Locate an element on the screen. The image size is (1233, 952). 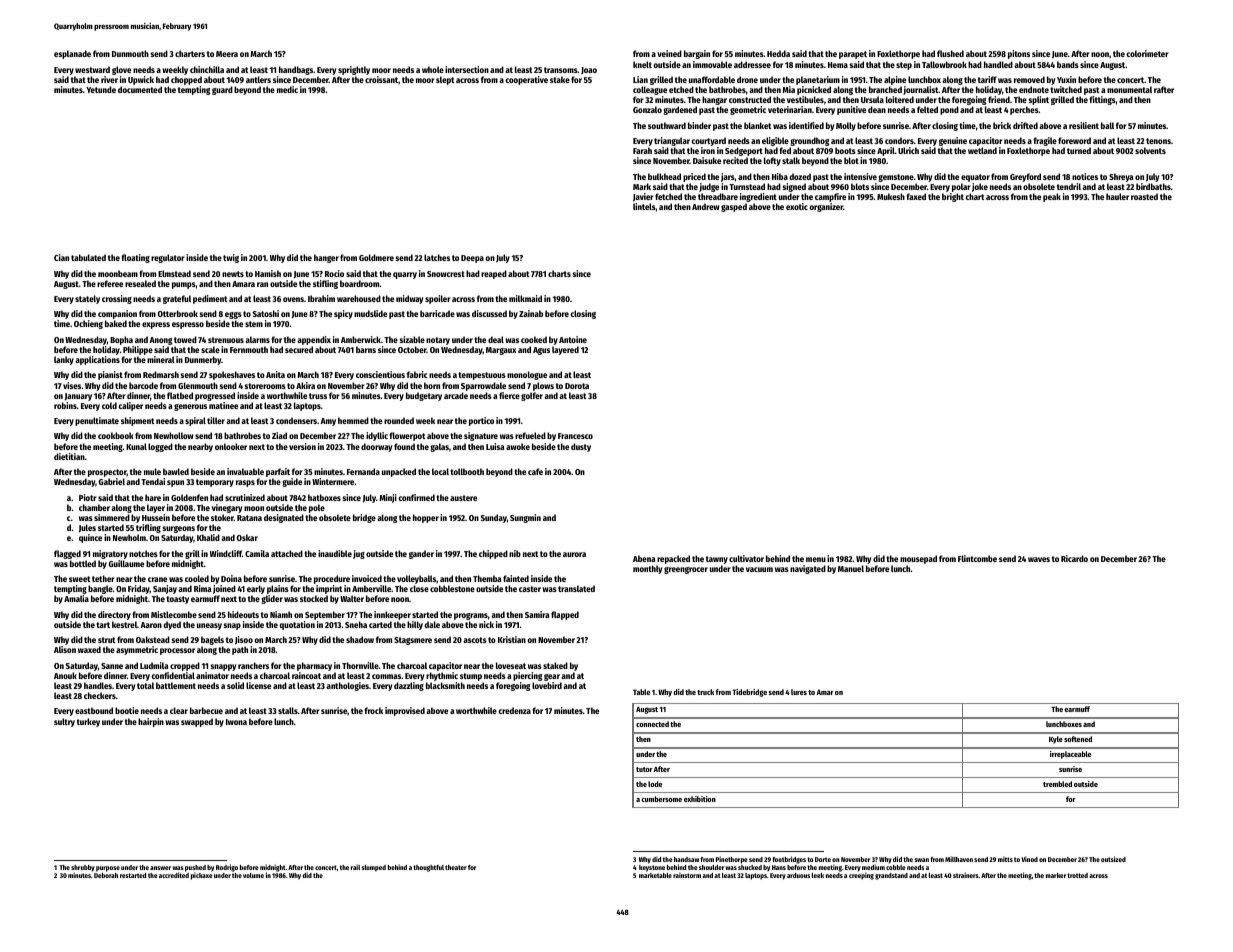
theater is located at coordinates (456, 867).
